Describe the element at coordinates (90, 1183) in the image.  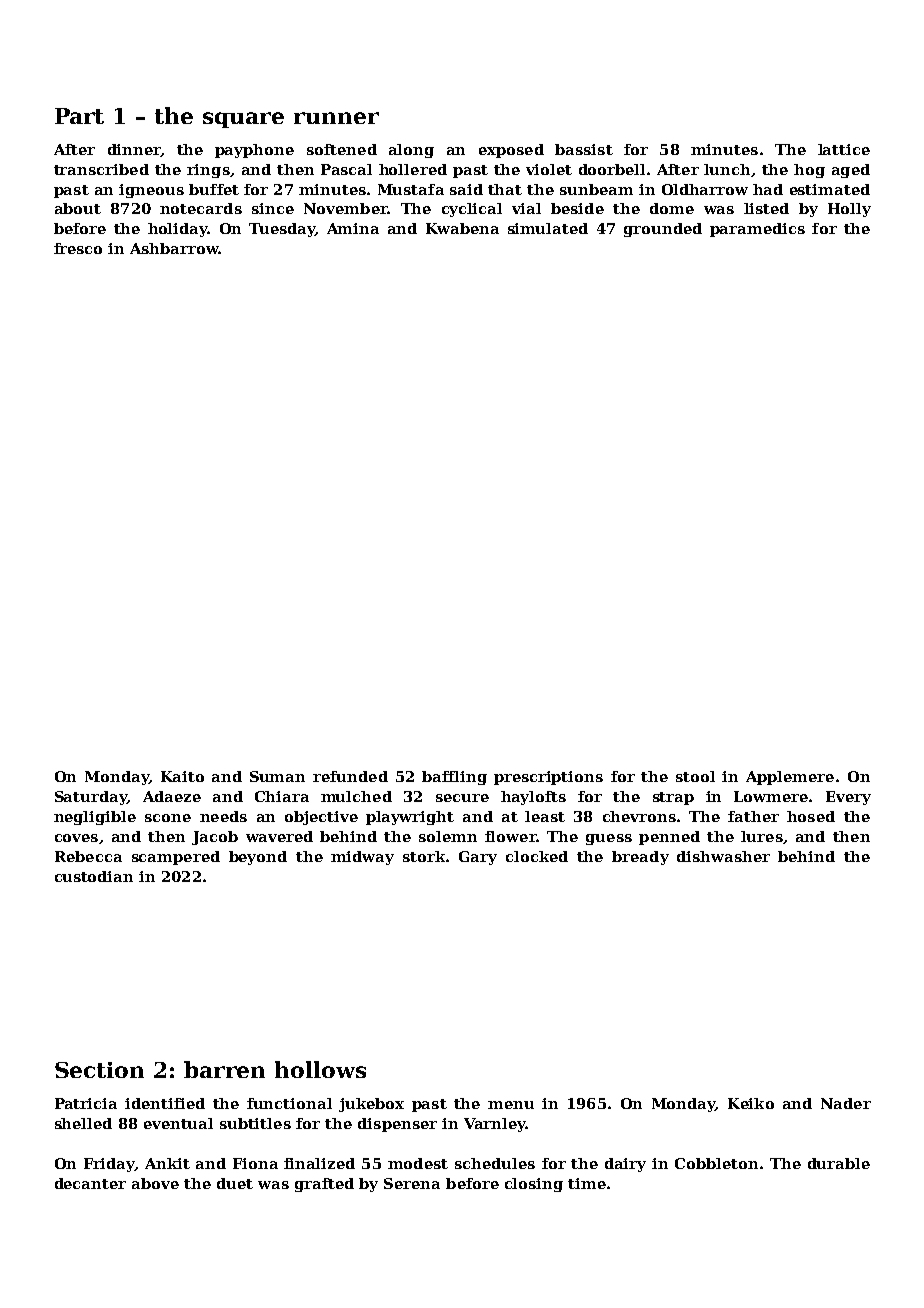
I see `decanter` at that location.
